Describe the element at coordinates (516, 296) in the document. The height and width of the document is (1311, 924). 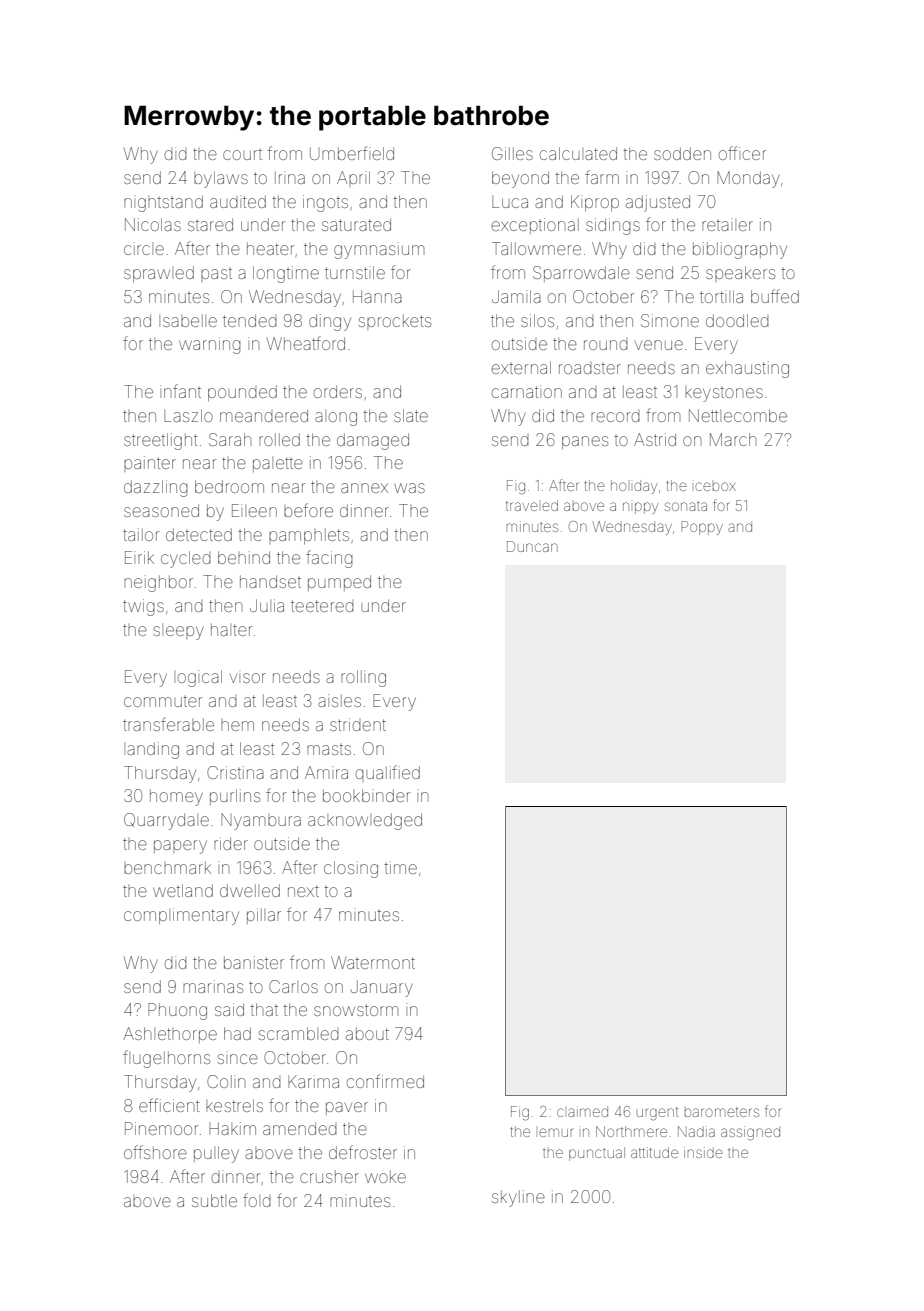
I see `Jamila` at that location.
